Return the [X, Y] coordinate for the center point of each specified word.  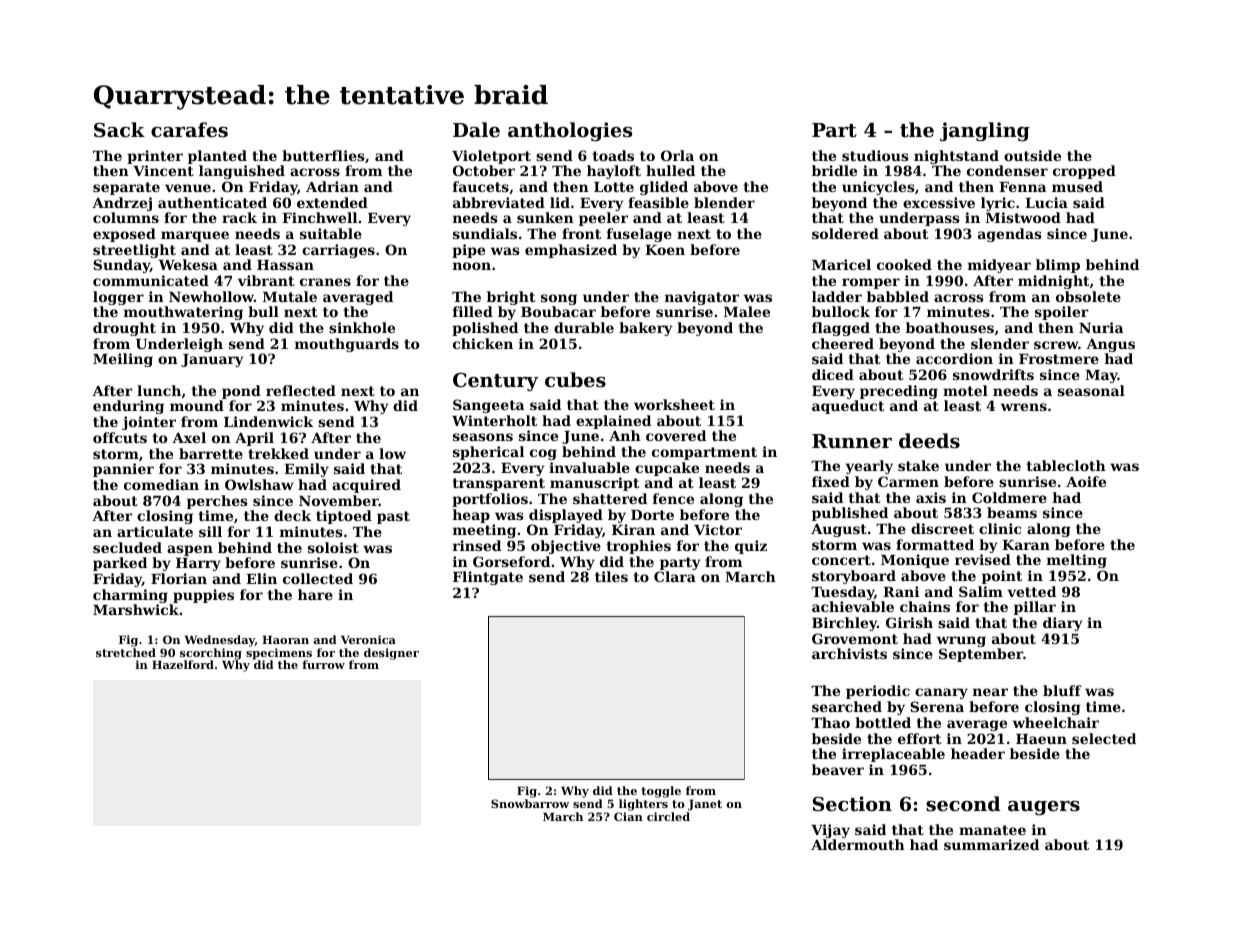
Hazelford [183, 664]
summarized [991, 844]
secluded [127, 547]
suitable [331, 233]
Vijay [830, 831]
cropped [1084, 172]
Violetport [491, 157]
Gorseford [511, 561]
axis [931, 497]
